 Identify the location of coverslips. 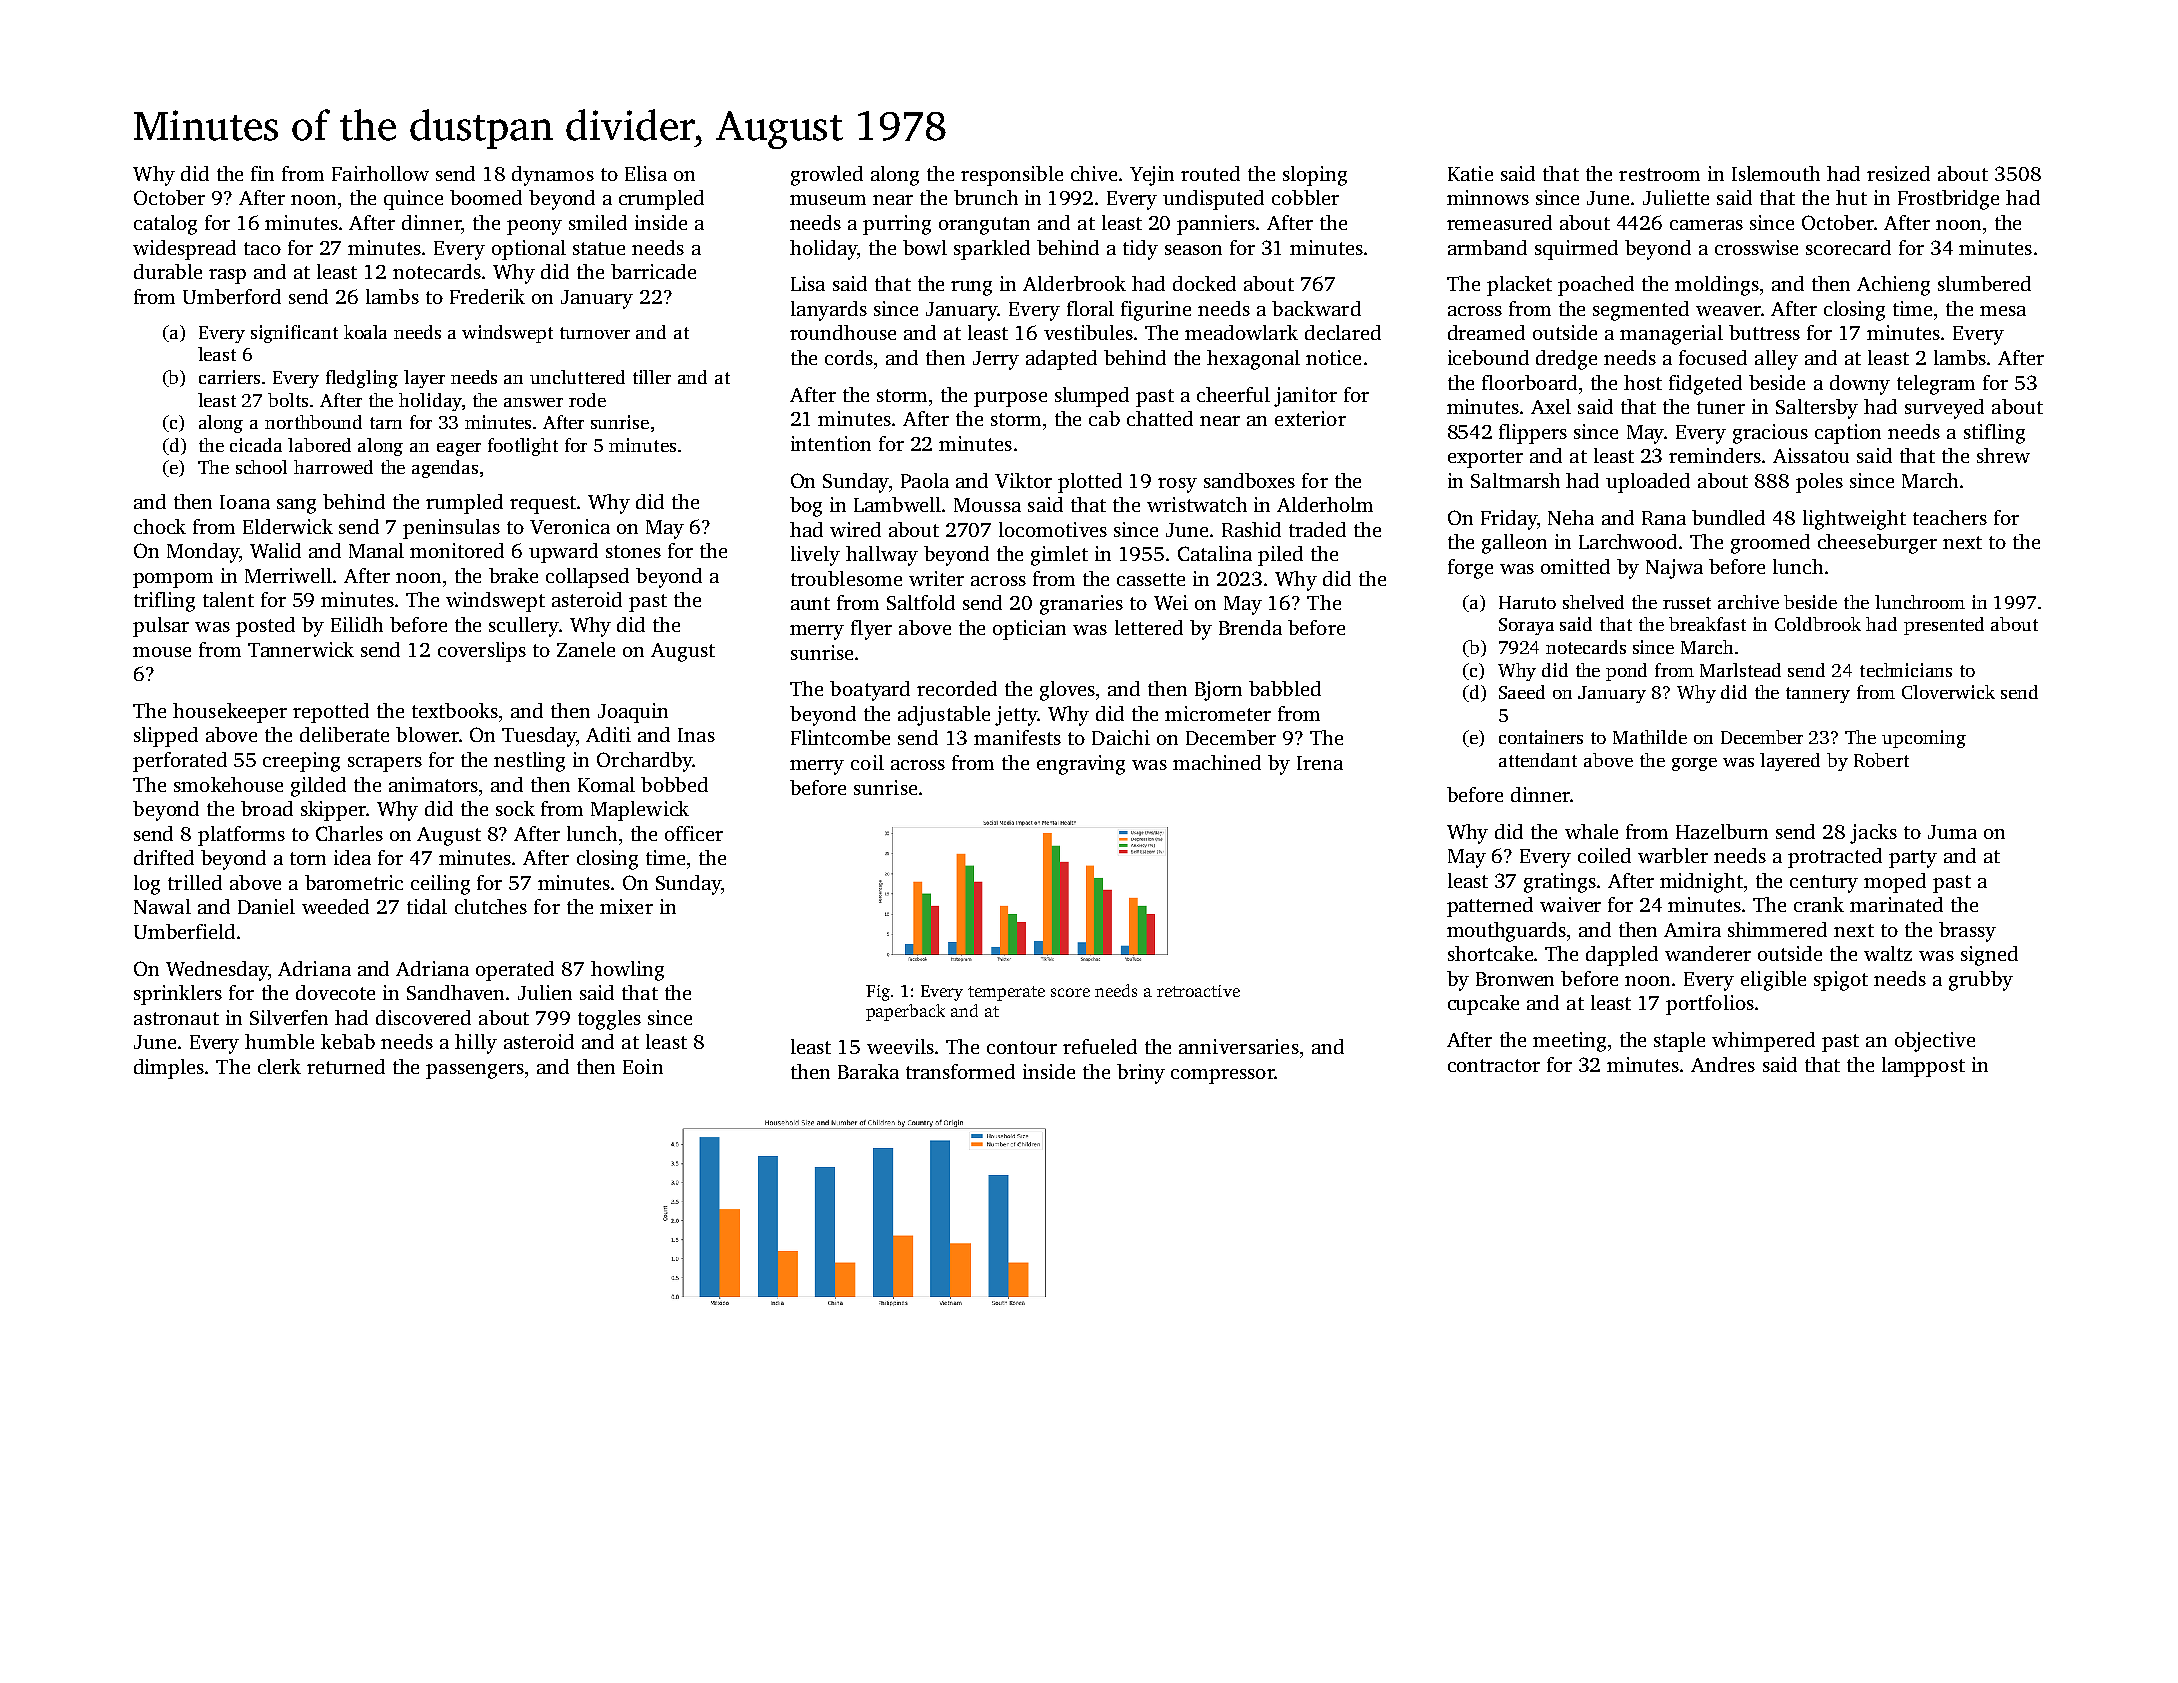
(482, 652).
